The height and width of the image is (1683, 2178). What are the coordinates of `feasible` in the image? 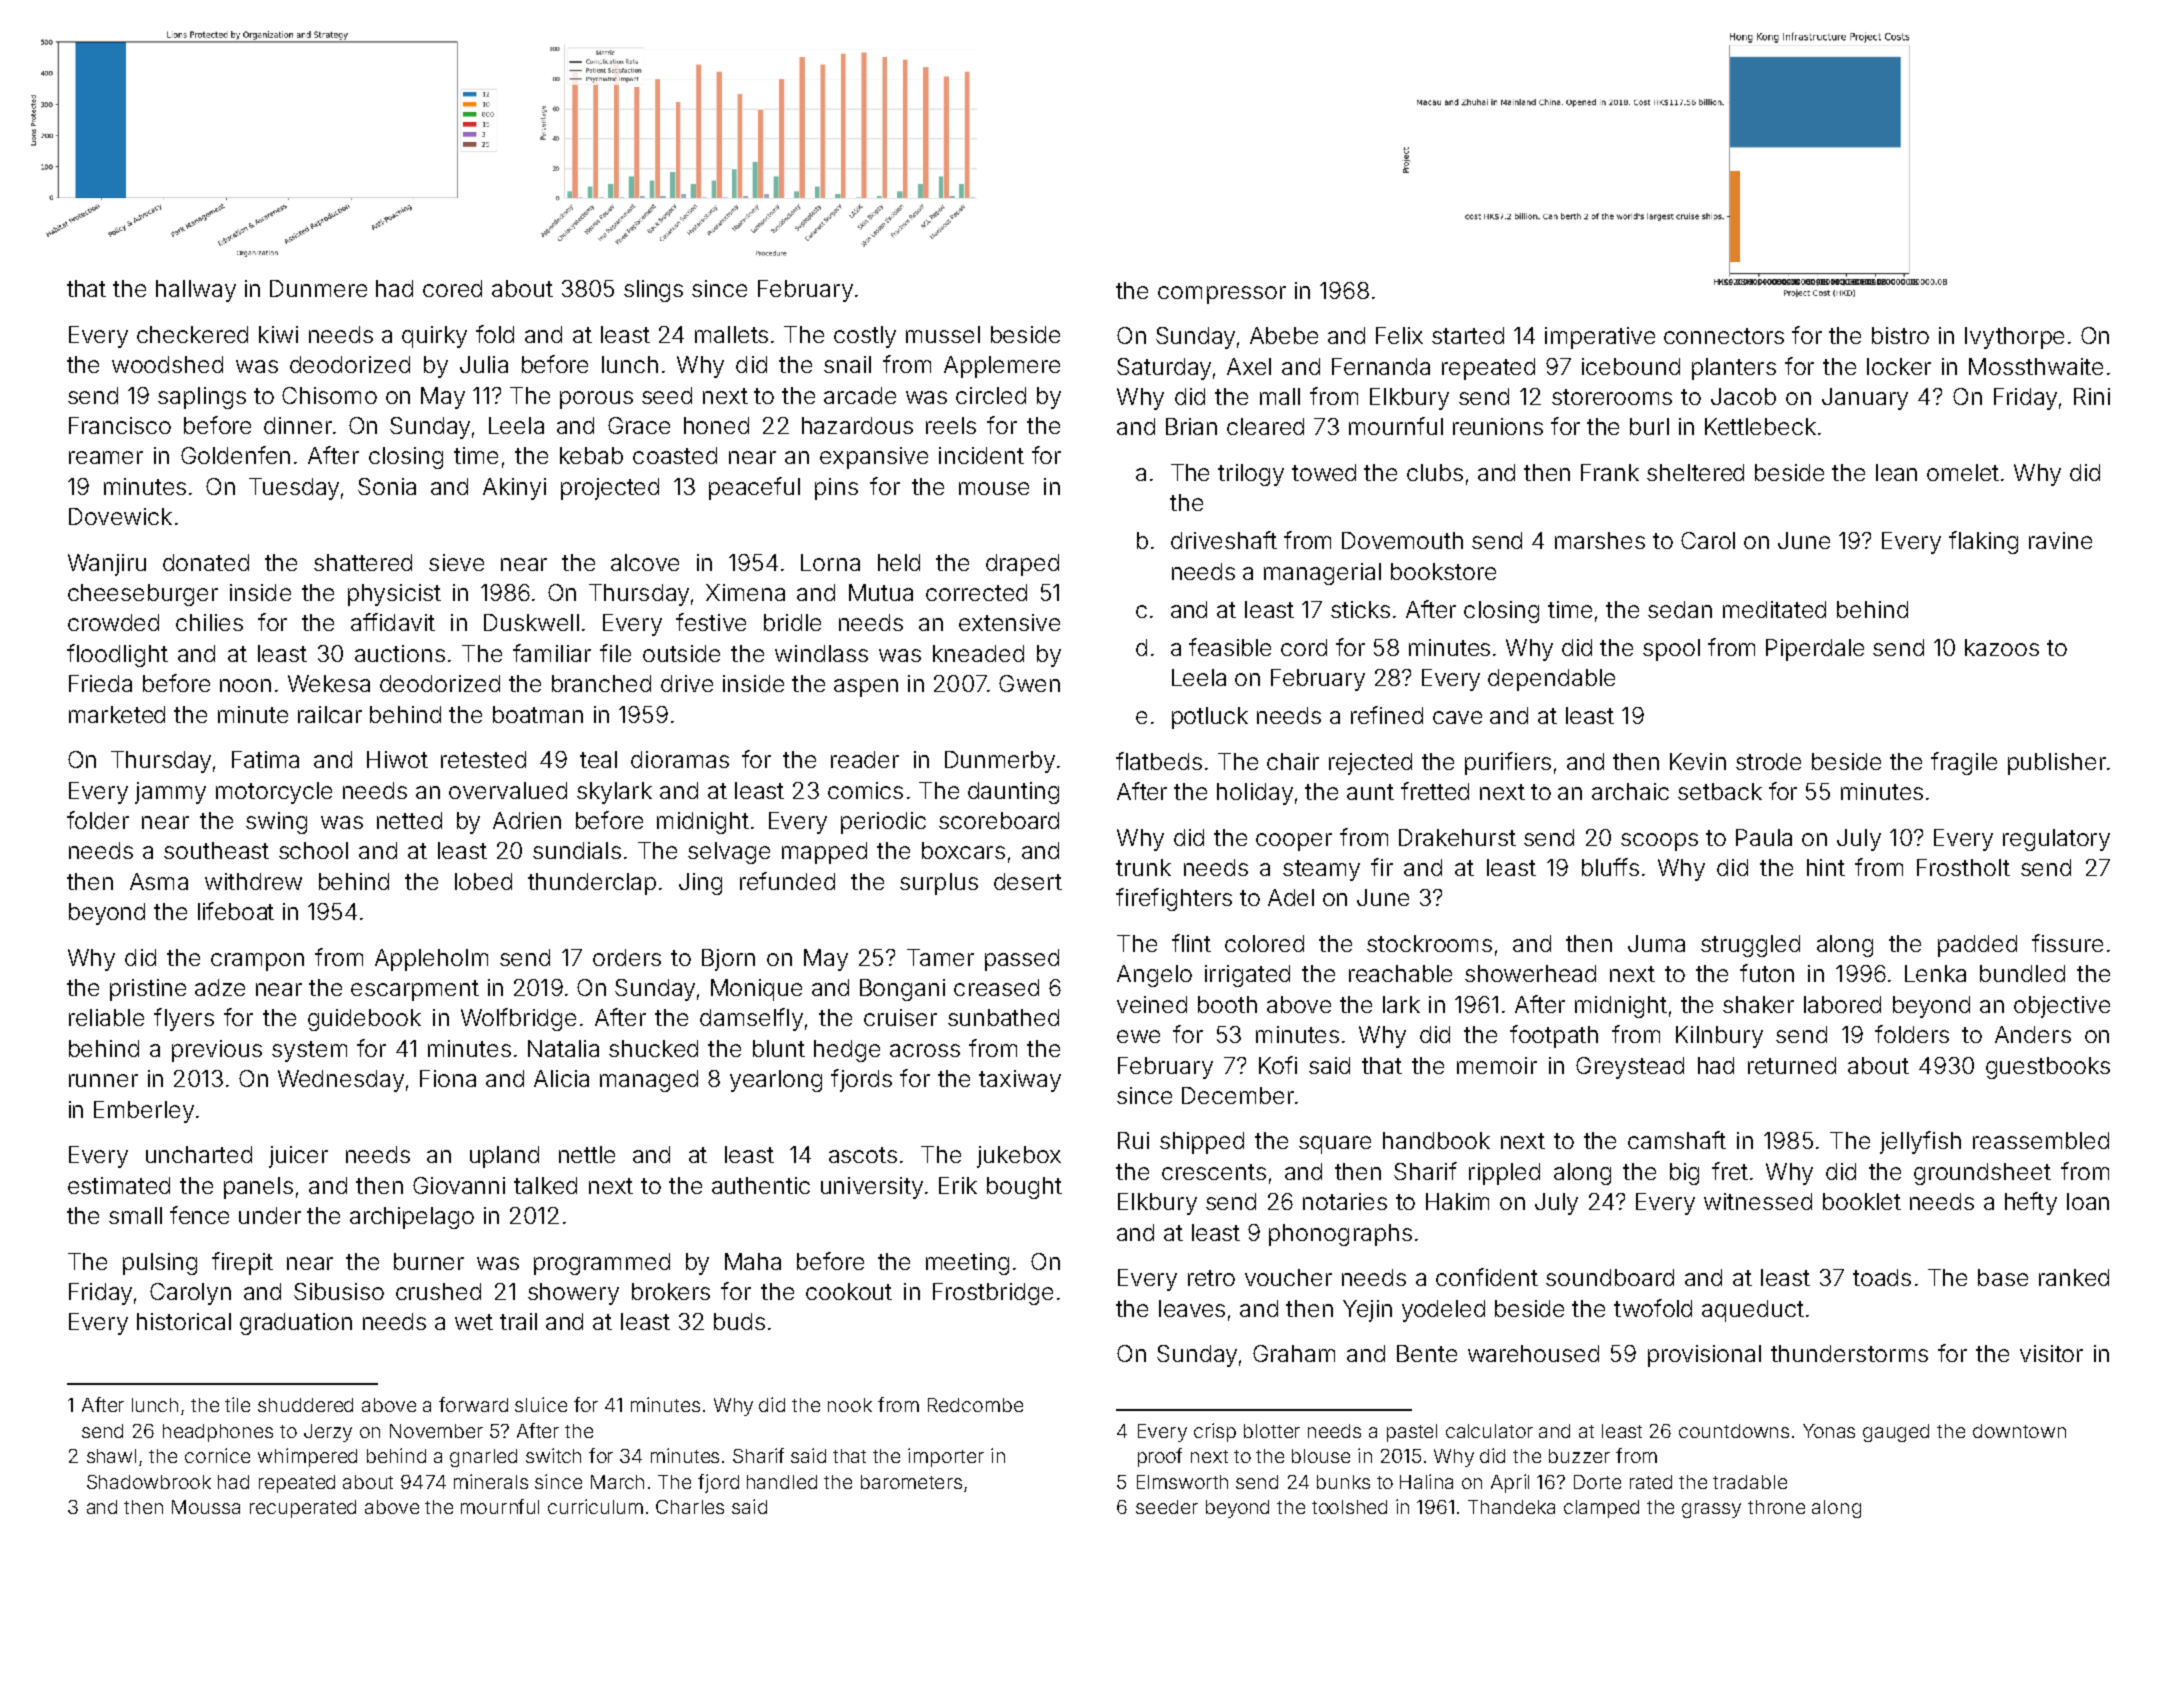 It's located at (1230, 647).
